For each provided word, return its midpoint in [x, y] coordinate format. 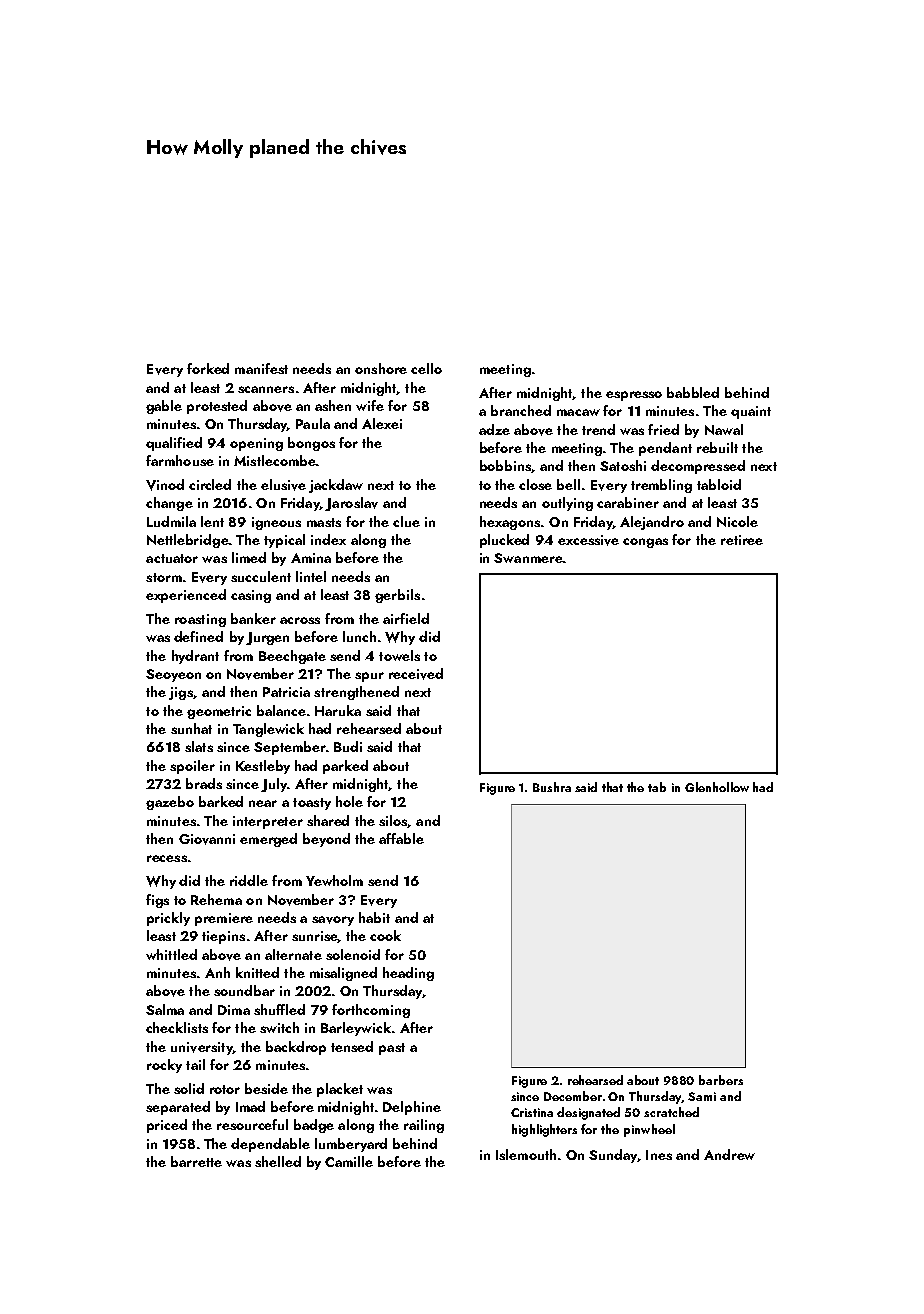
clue [406, 521]
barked [221, 801]
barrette [196, 1161]
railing [424, 1126]
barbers [721, 1080]
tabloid [719, 484]
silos [393, 821]
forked [208, 368]
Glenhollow [717, 787]
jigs [181, 693]
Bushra [552, 787]
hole [349, 801]
